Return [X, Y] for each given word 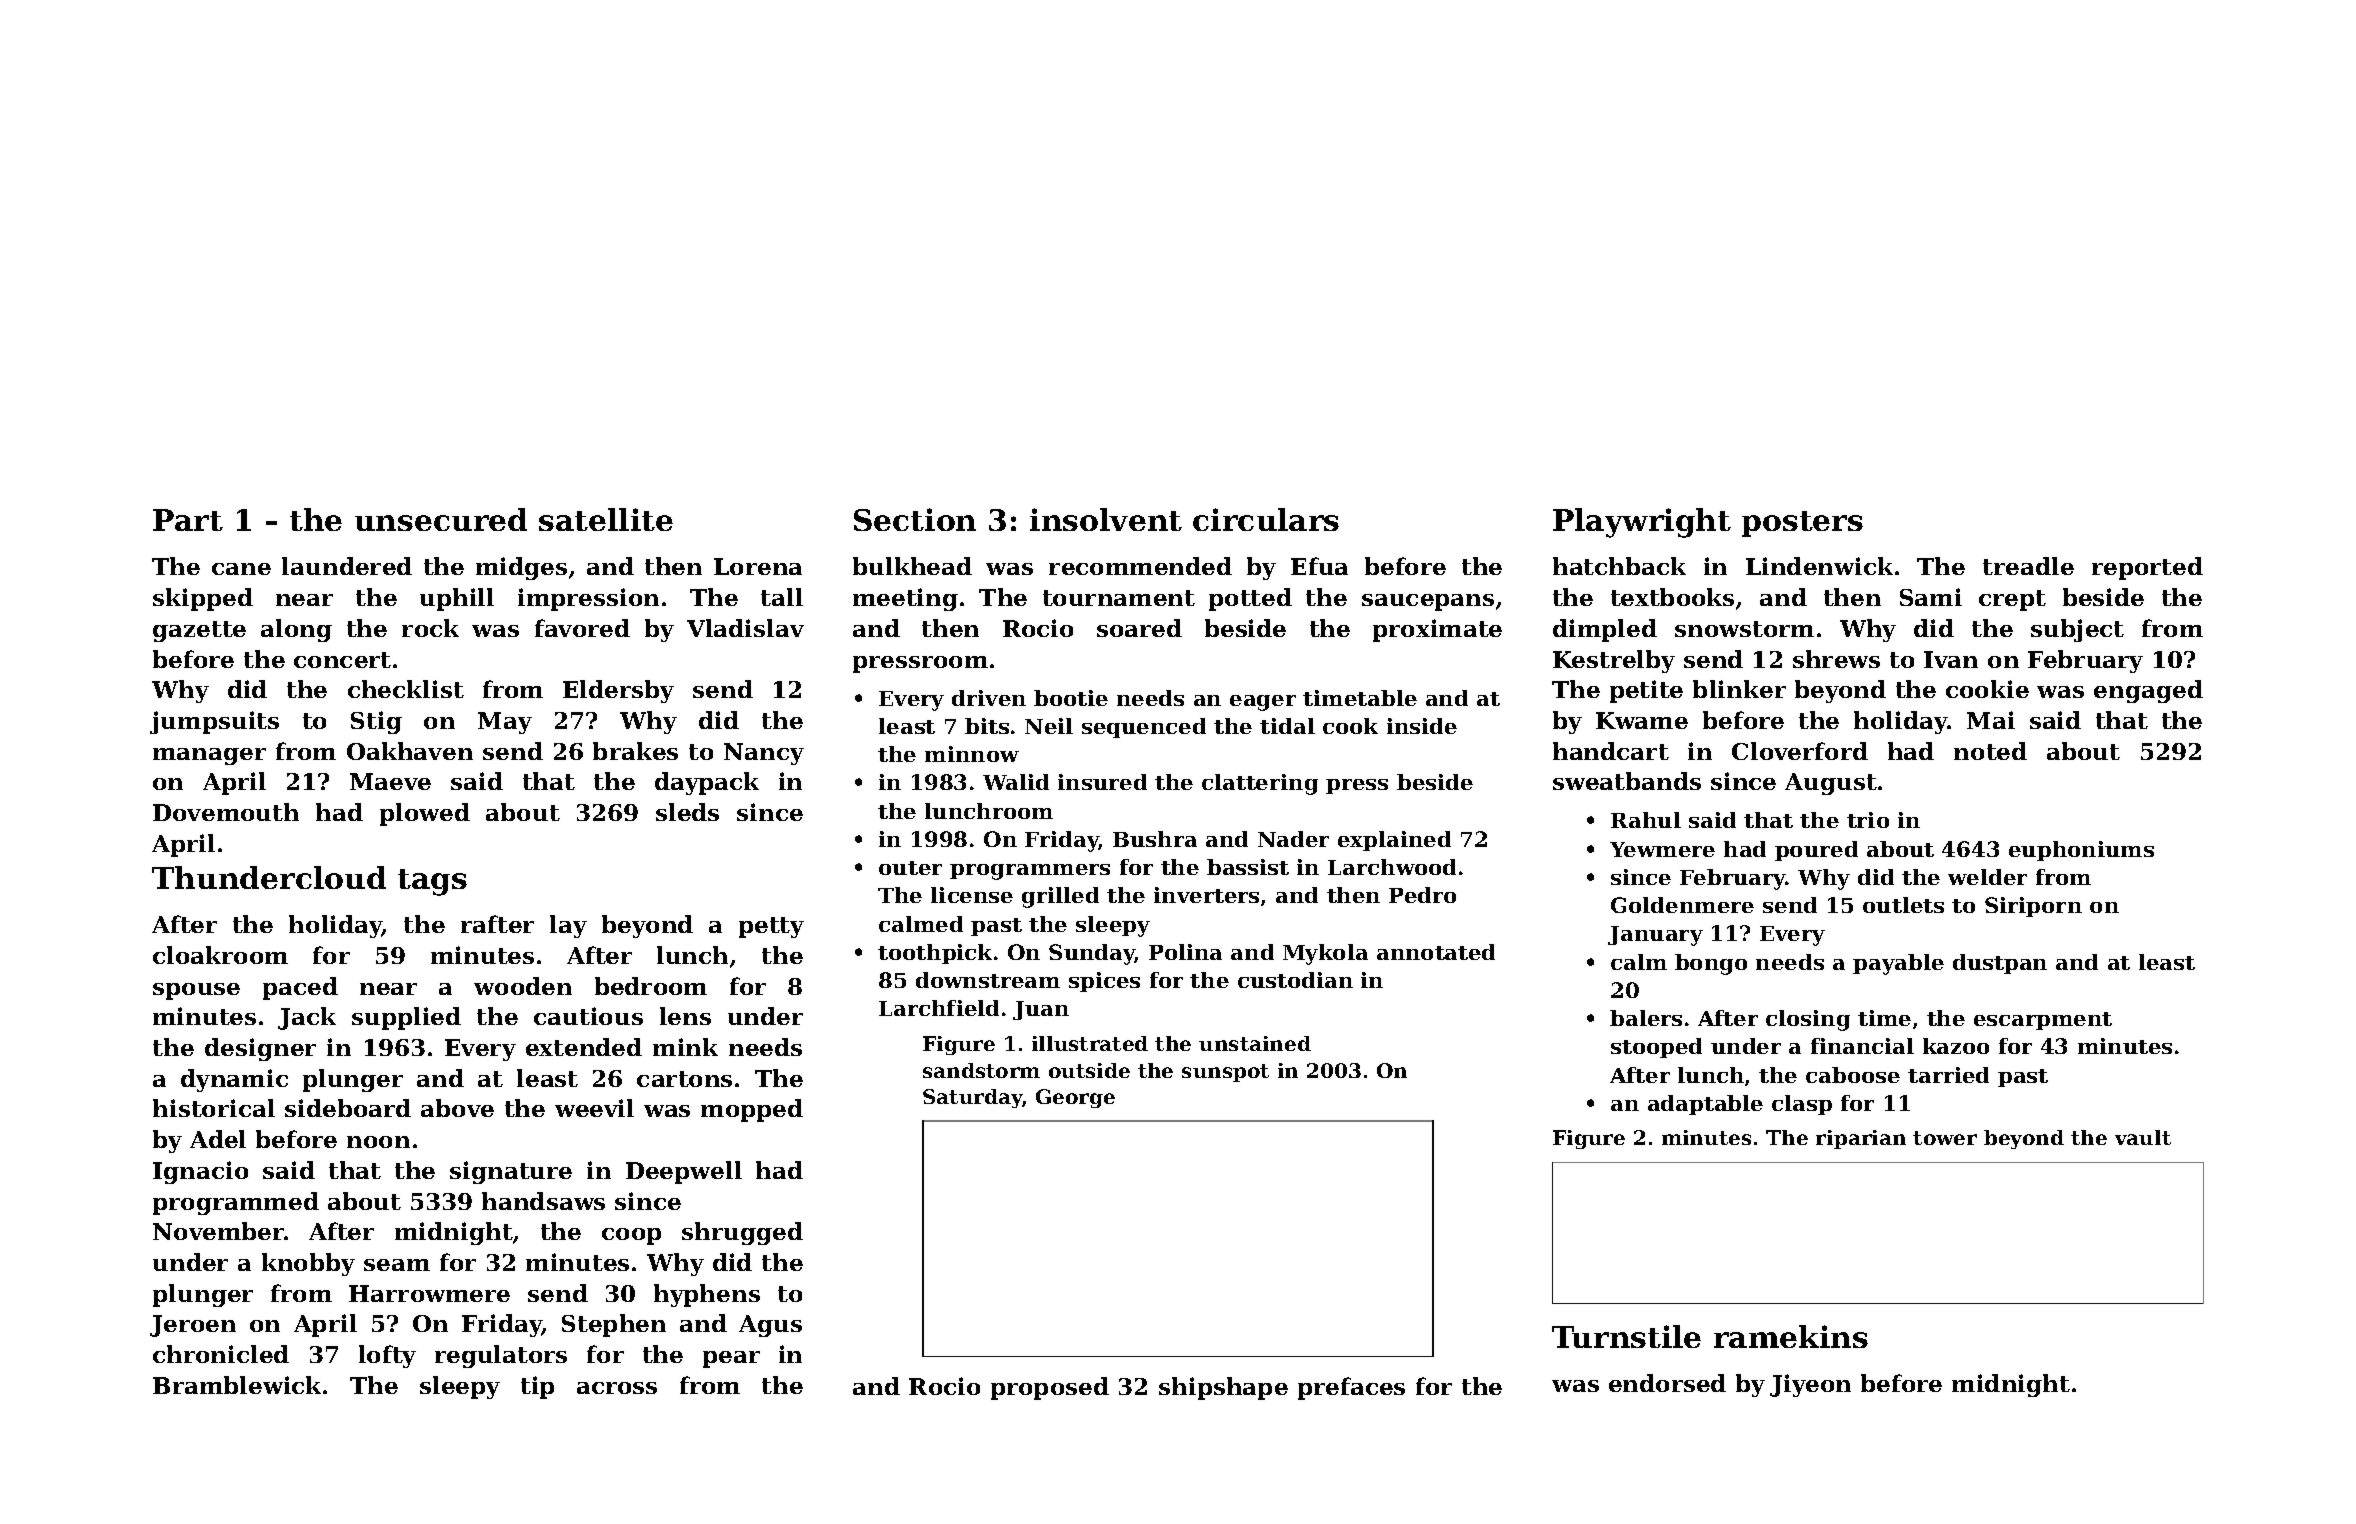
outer [910, 868]
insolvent [1106, 519]
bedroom [651, 986]
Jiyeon [1810, 1385]
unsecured [441, 519]
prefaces [1351, 1388]
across [617, 1388]
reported [2147, 568]
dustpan [2000, 964]
